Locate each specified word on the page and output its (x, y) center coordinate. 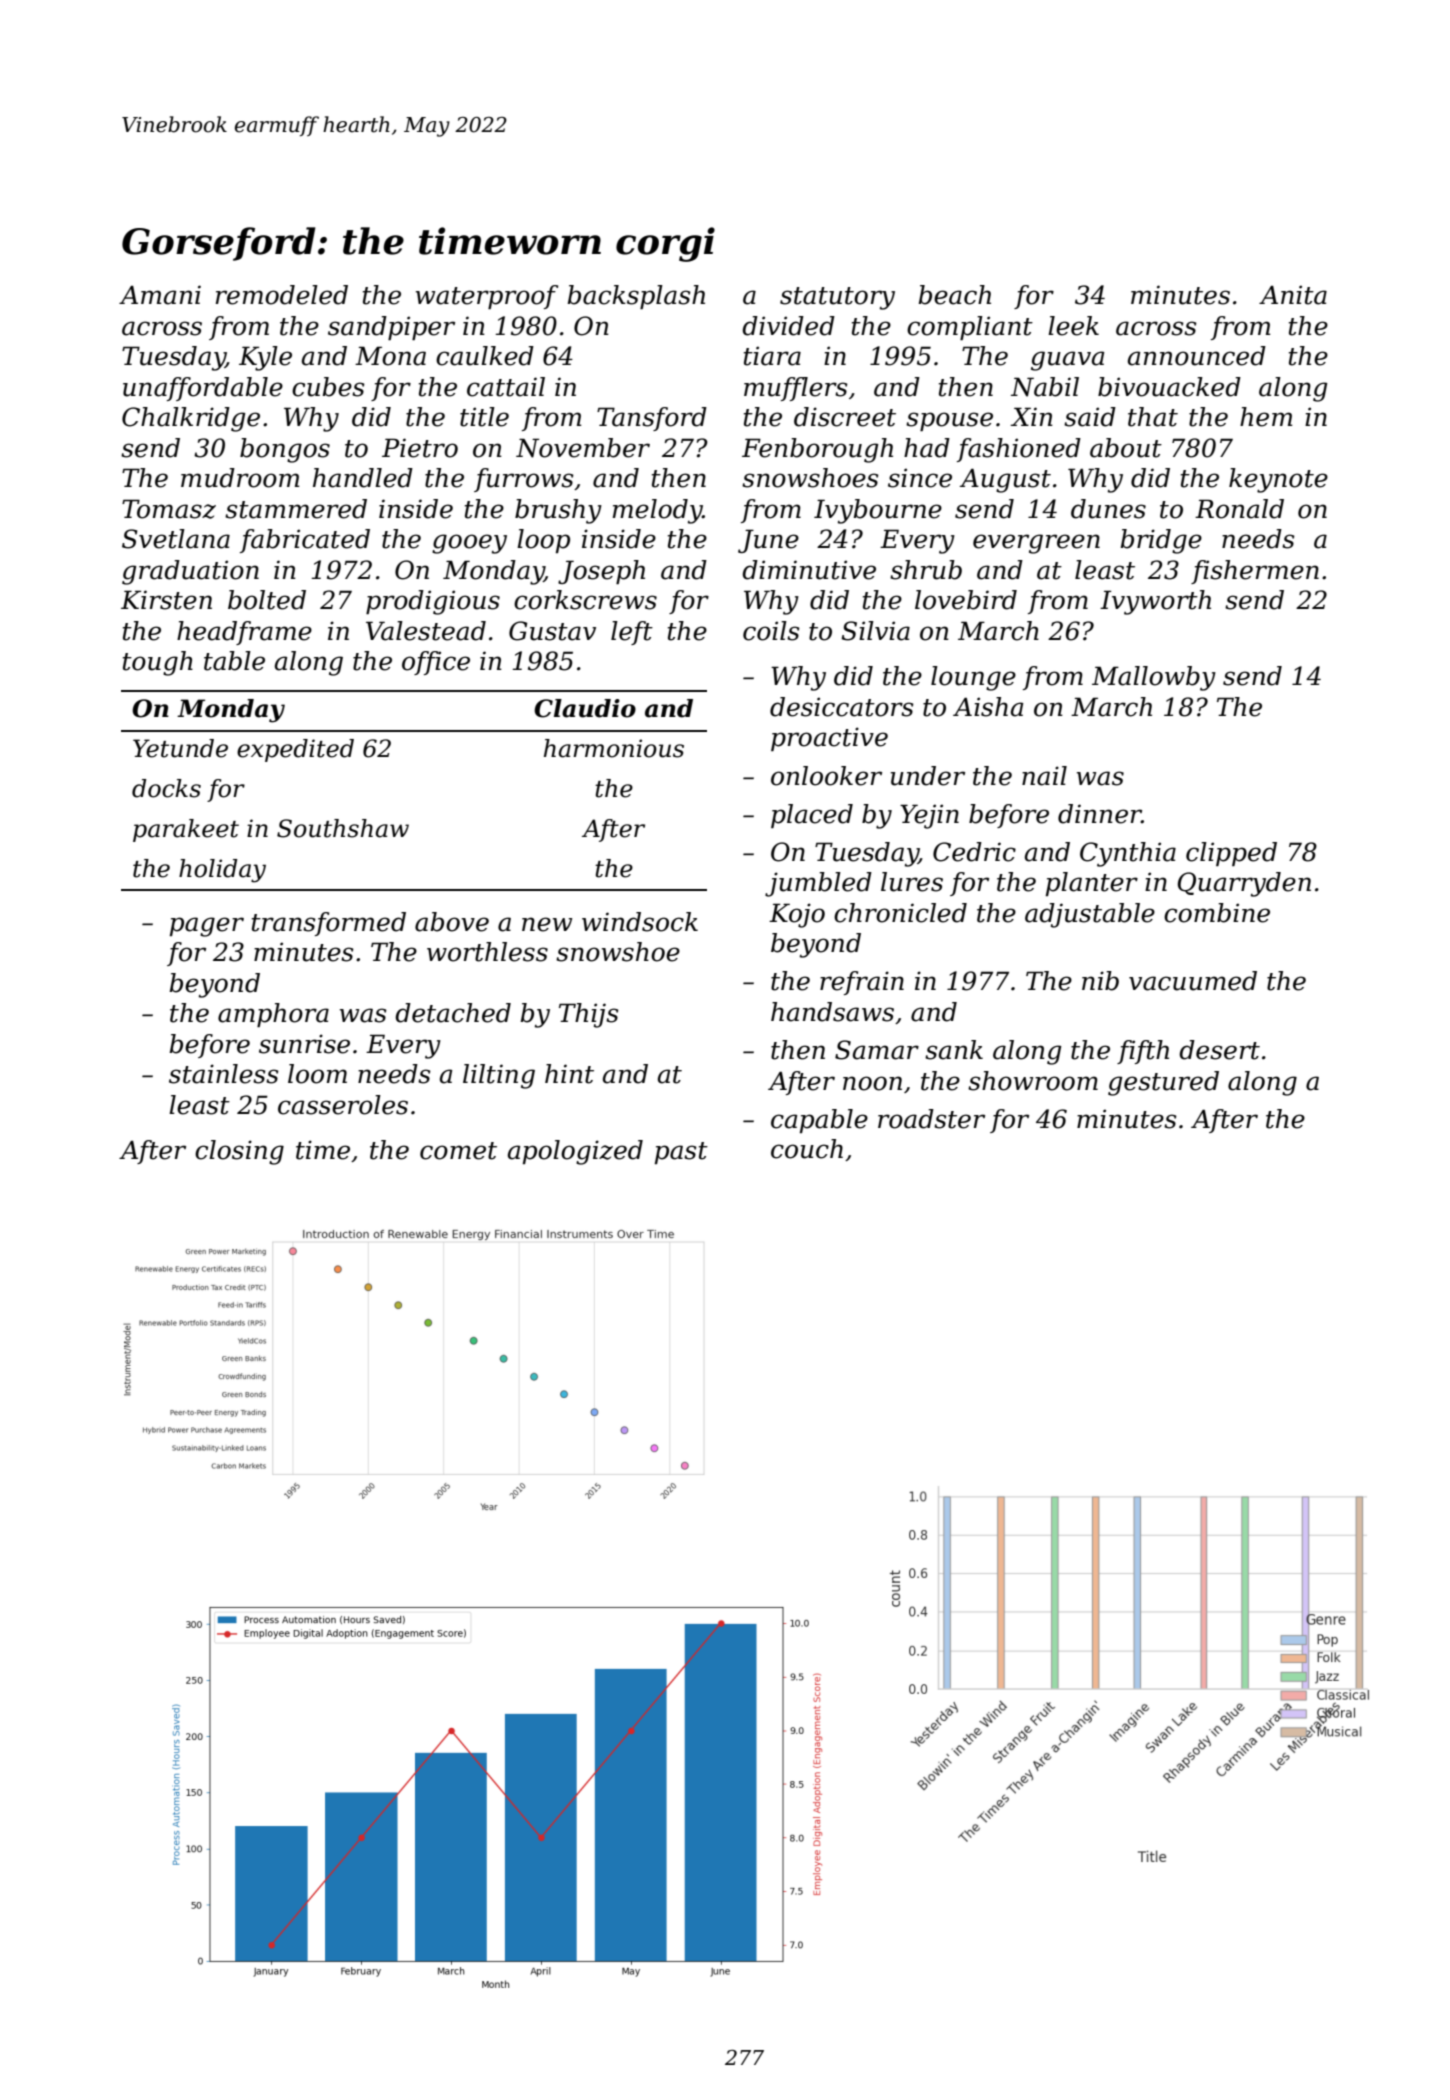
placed (812, 816)
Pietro (420, 448)
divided (788, 326)
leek (1073, 326)
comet (458, 1151)
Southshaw (343, 828)
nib (1100, 981)
